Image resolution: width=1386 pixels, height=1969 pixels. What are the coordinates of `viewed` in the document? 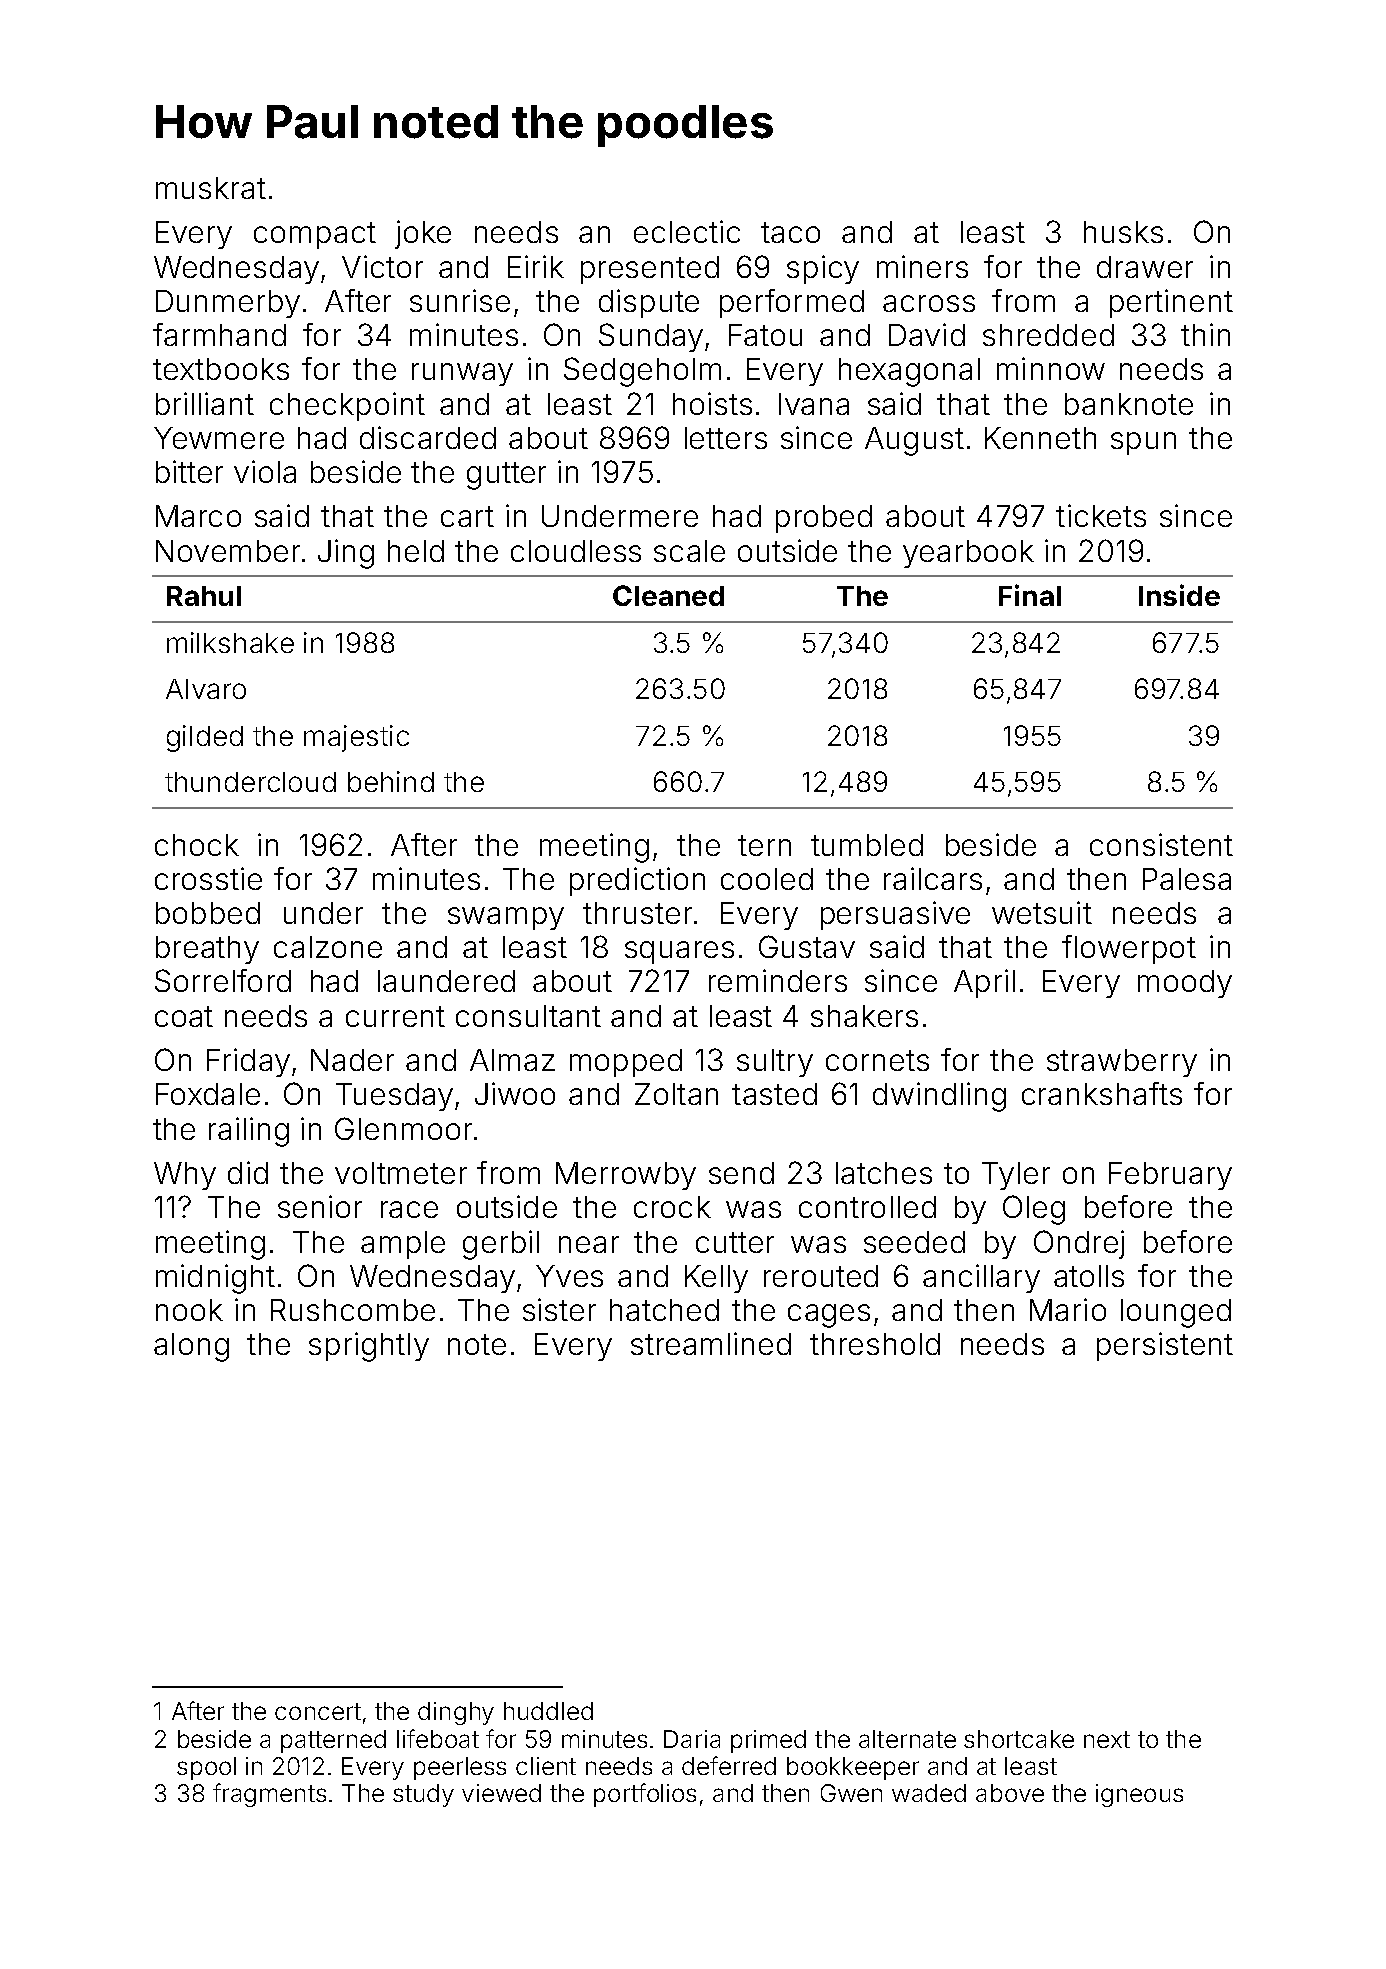 It's located at (501, 1793).
